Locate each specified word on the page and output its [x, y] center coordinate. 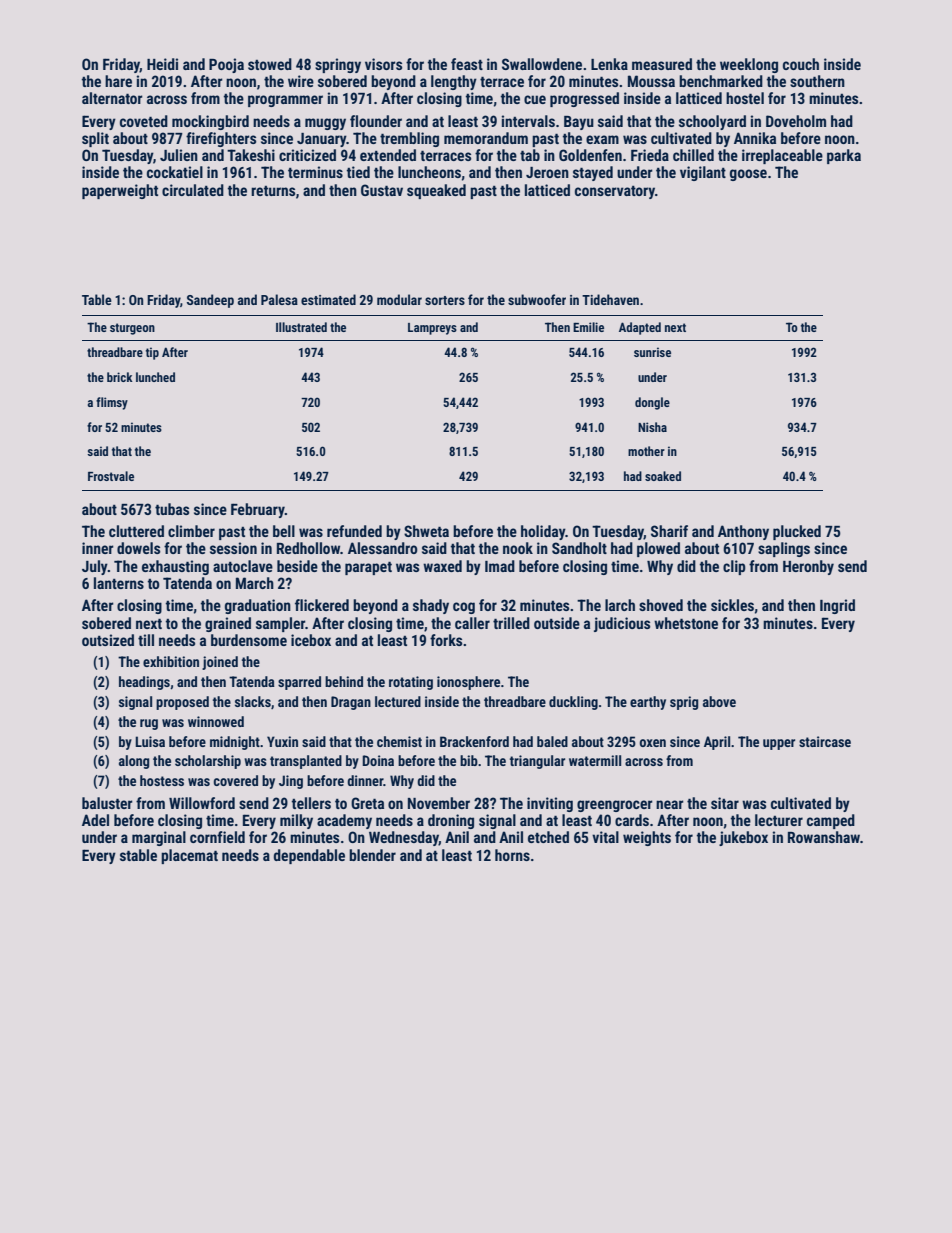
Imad [500, 566]
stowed [270, 64]
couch [801, 64]
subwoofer [537, 299]
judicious [622, 624]
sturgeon [132, 329]
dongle [652, 403]
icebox [311, 640]
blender [372, 855]
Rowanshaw [824, 837]
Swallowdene [542, 64]
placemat [189, 856]
